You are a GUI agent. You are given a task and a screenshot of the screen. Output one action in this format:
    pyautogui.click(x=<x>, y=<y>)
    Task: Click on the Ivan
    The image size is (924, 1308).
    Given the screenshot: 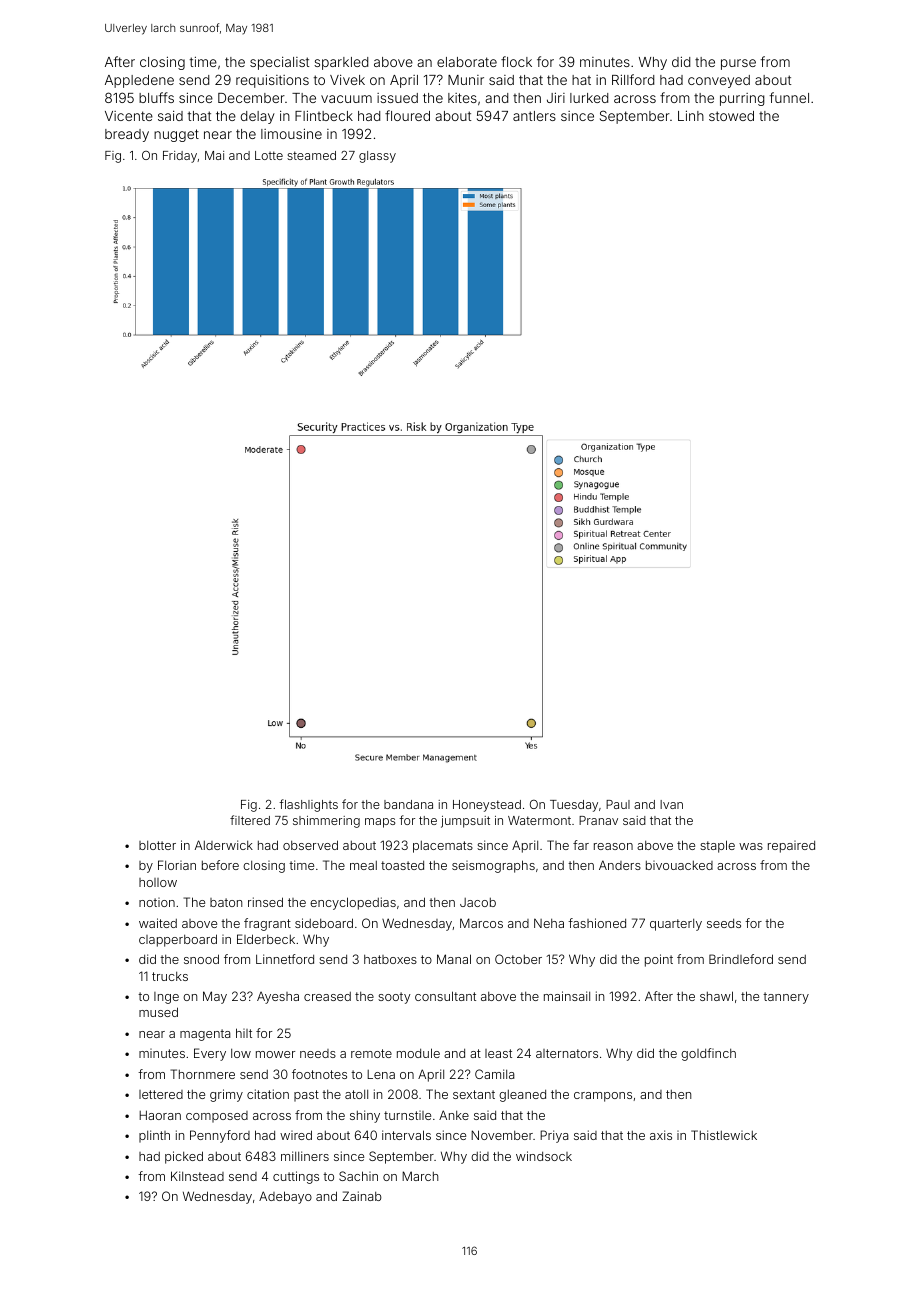 What is the action you would take?
    pyautogui.click(x=671, y=804)
